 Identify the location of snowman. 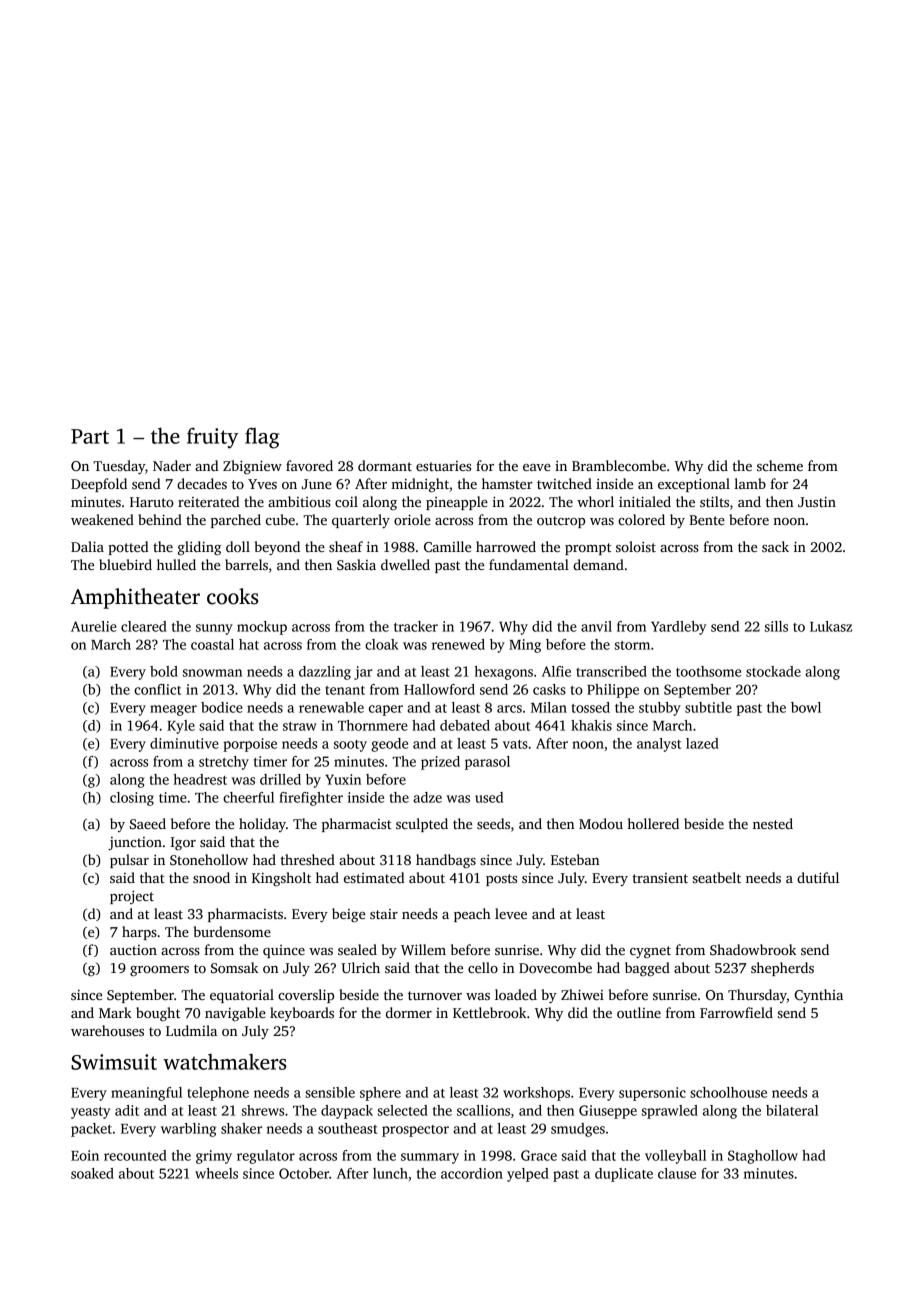
(212, 673).
